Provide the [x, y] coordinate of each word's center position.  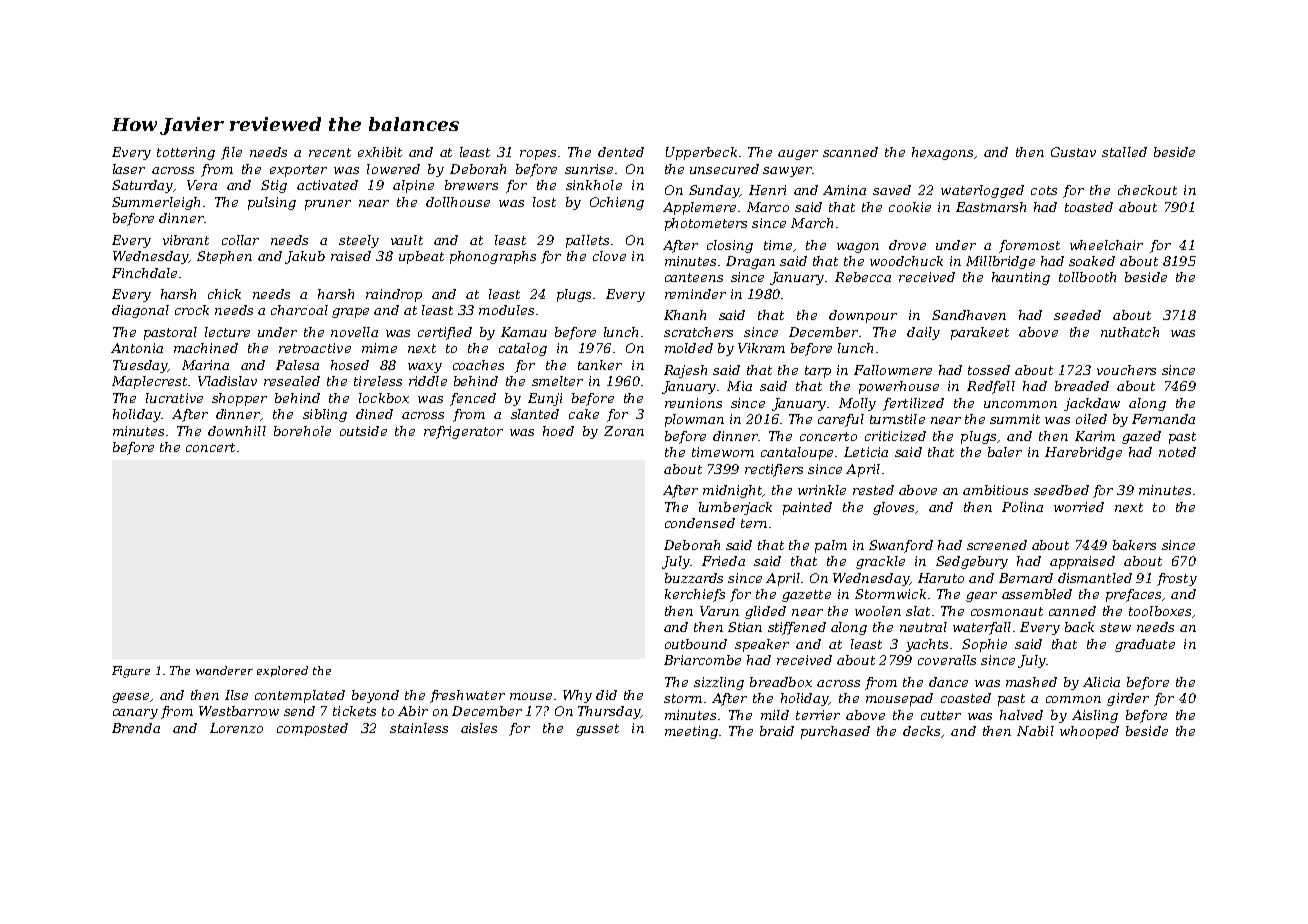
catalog [523, 349]
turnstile [897, 419]
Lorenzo [236, 728]
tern [754, 523]
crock [192, 310]
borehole [302, 431]
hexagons [942, 153]
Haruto [941, 578]
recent [330, 152]
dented [621, 152]
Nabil [1035, 731]
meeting [691, 732]
